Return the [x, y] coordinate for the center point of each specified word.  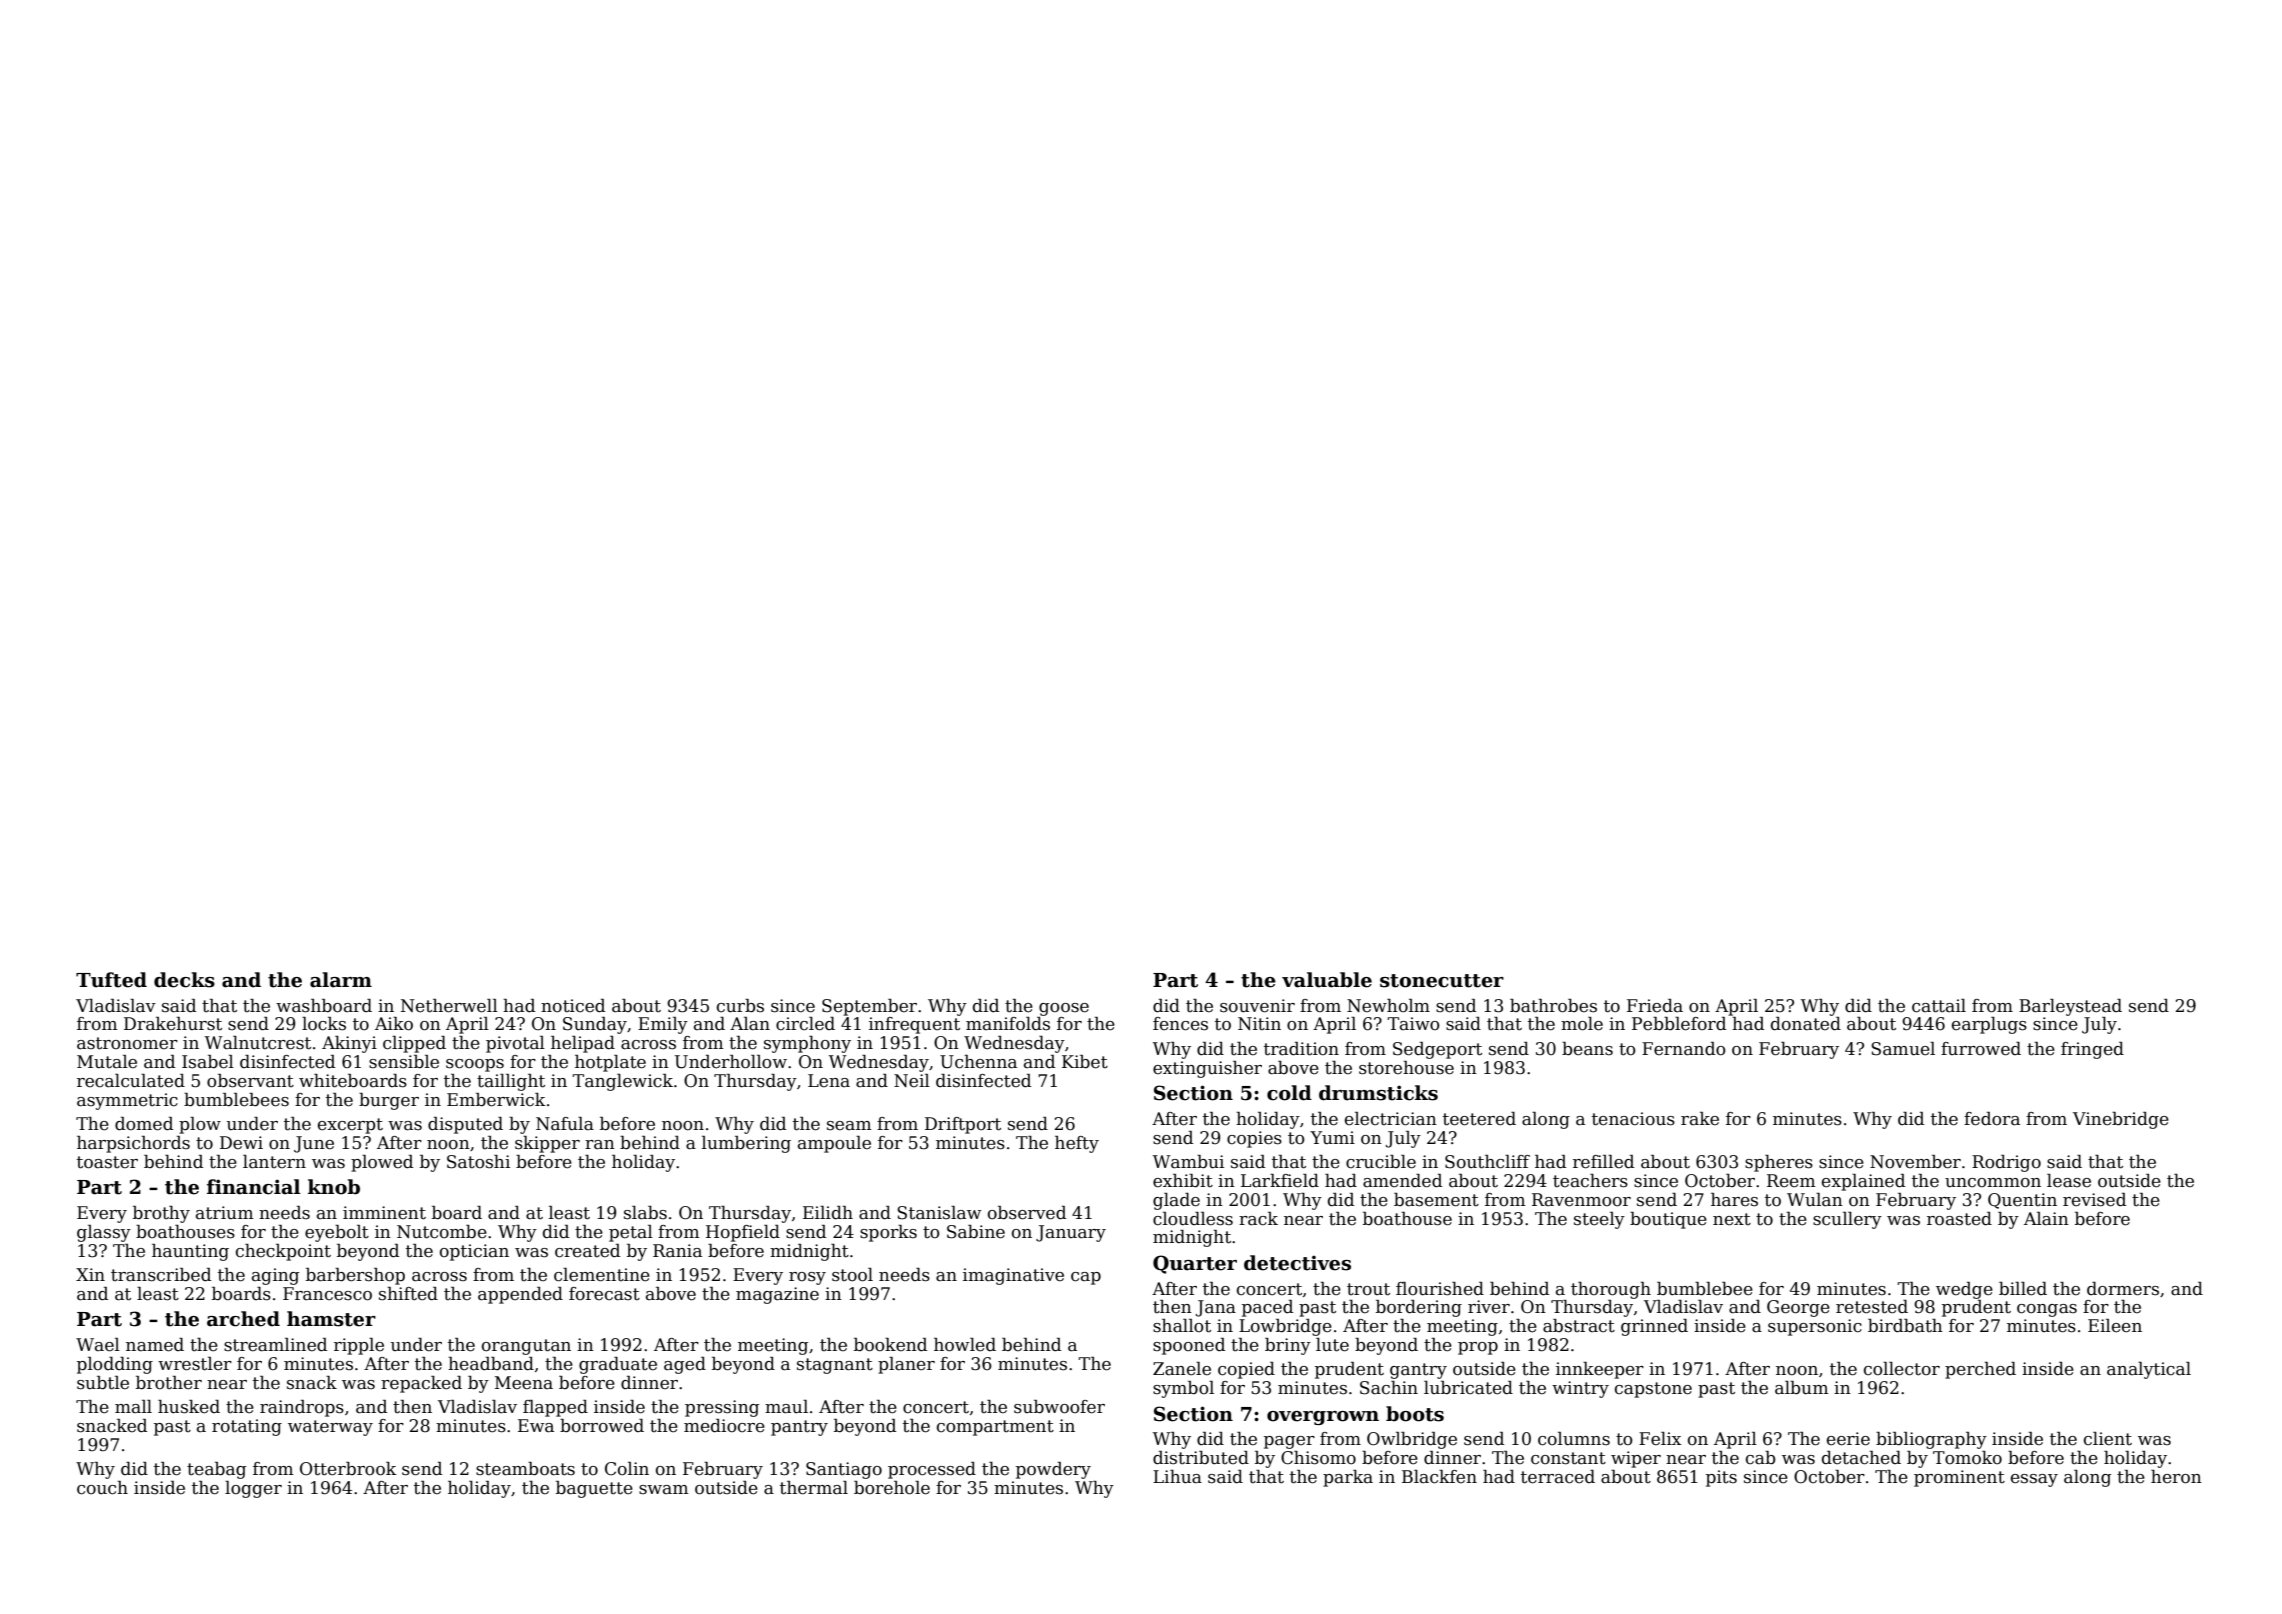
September [869, 1007]
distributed [1201, 1458]
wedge [1964, 1290]
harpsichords [133, 1144]
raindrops [302, 1408]
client [2108, 1439]
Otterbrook [348, 1469]
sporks [888, 1233]
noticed [573, 1006]
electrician [1391, 1119]
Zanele [1182, 1369]
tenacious [1633, 1119]
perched [1980, 1370]
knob [334, 1187]
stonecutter [1442, 981]
